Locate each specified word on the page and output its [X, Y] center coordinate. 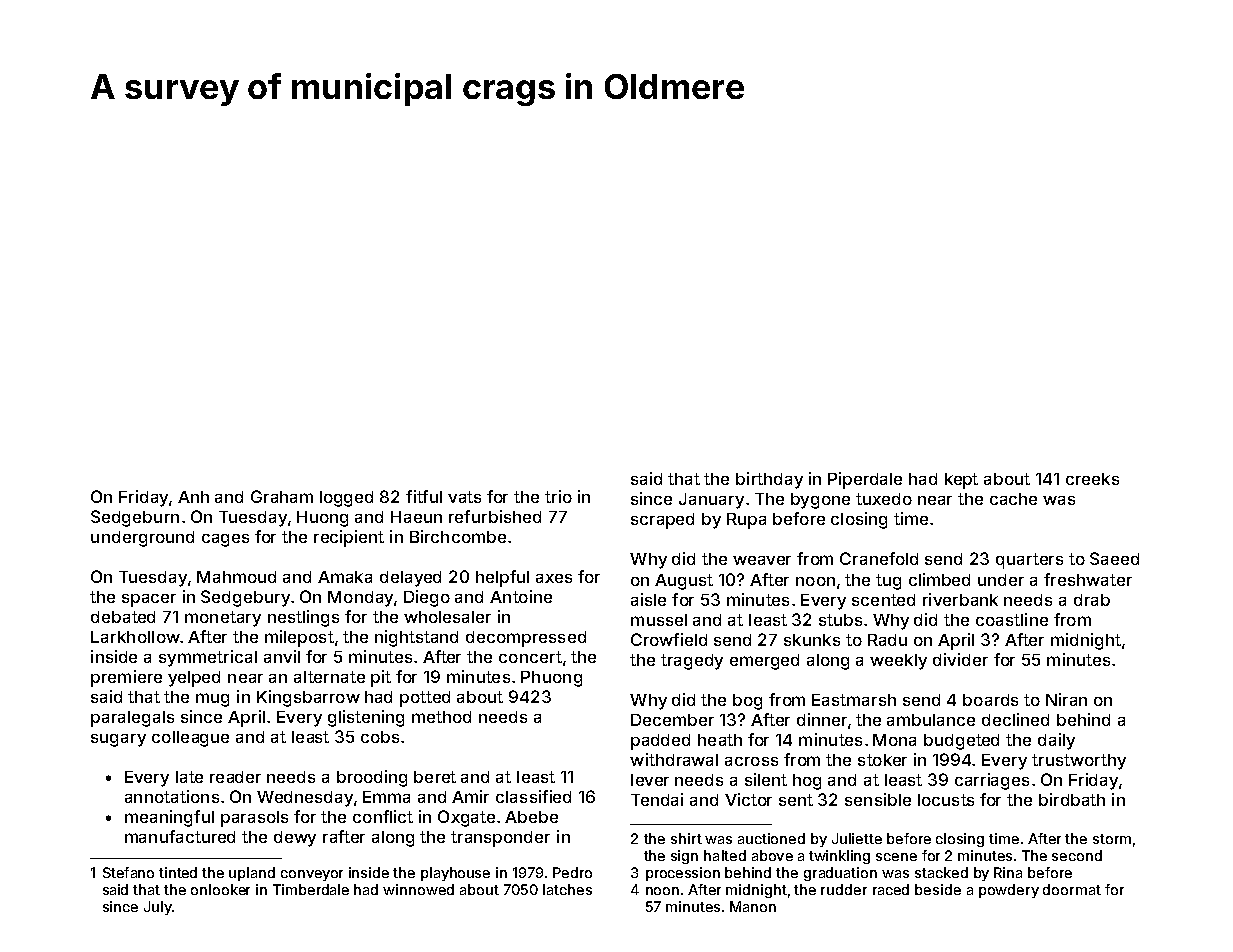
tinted [178, 872]
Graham [282, 496]
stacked [941, 872]
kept [961, 481]
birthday [769, 480]
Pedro [572, 872]
